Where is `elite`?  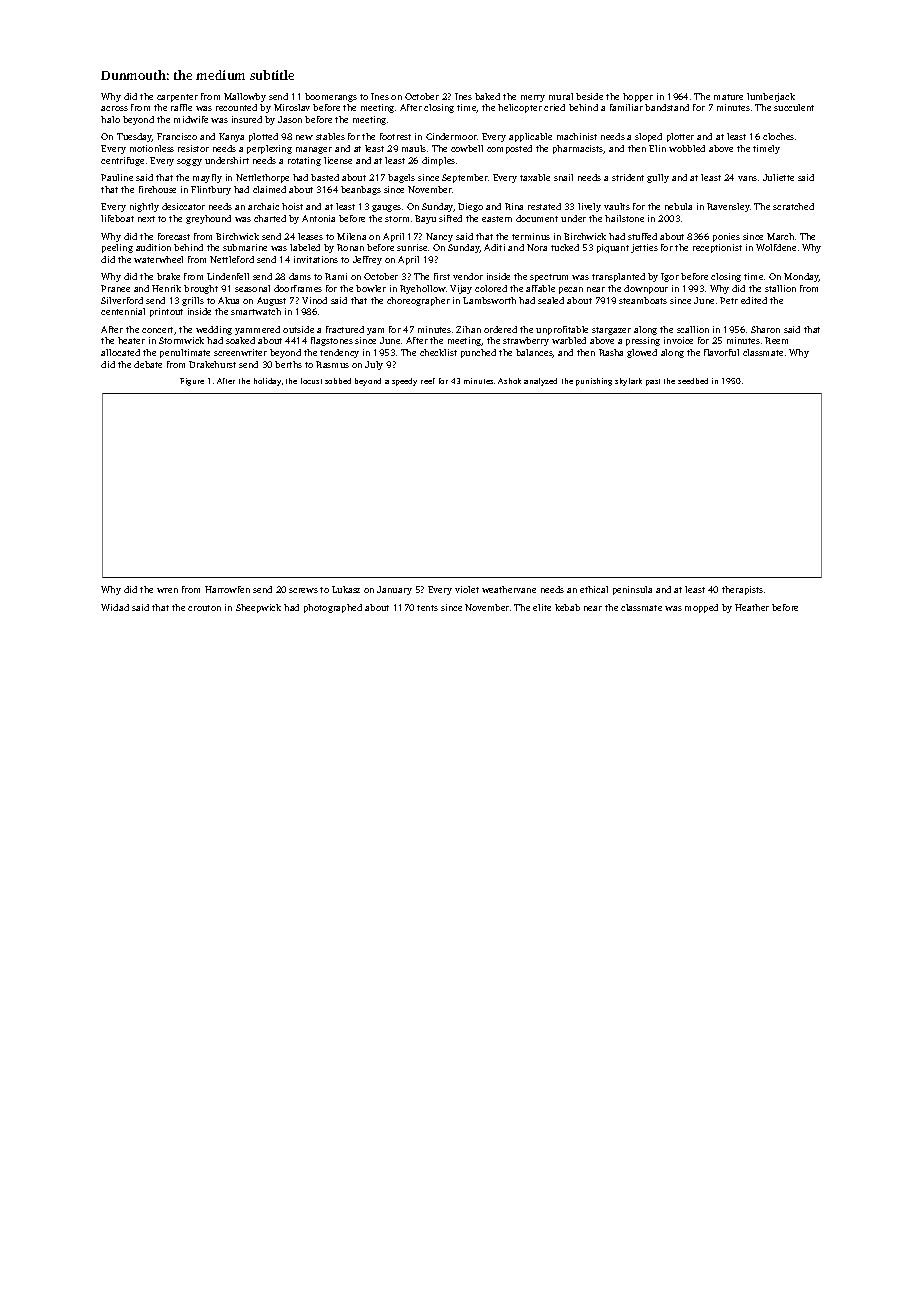
elite is located at coordinates (542, 607).
